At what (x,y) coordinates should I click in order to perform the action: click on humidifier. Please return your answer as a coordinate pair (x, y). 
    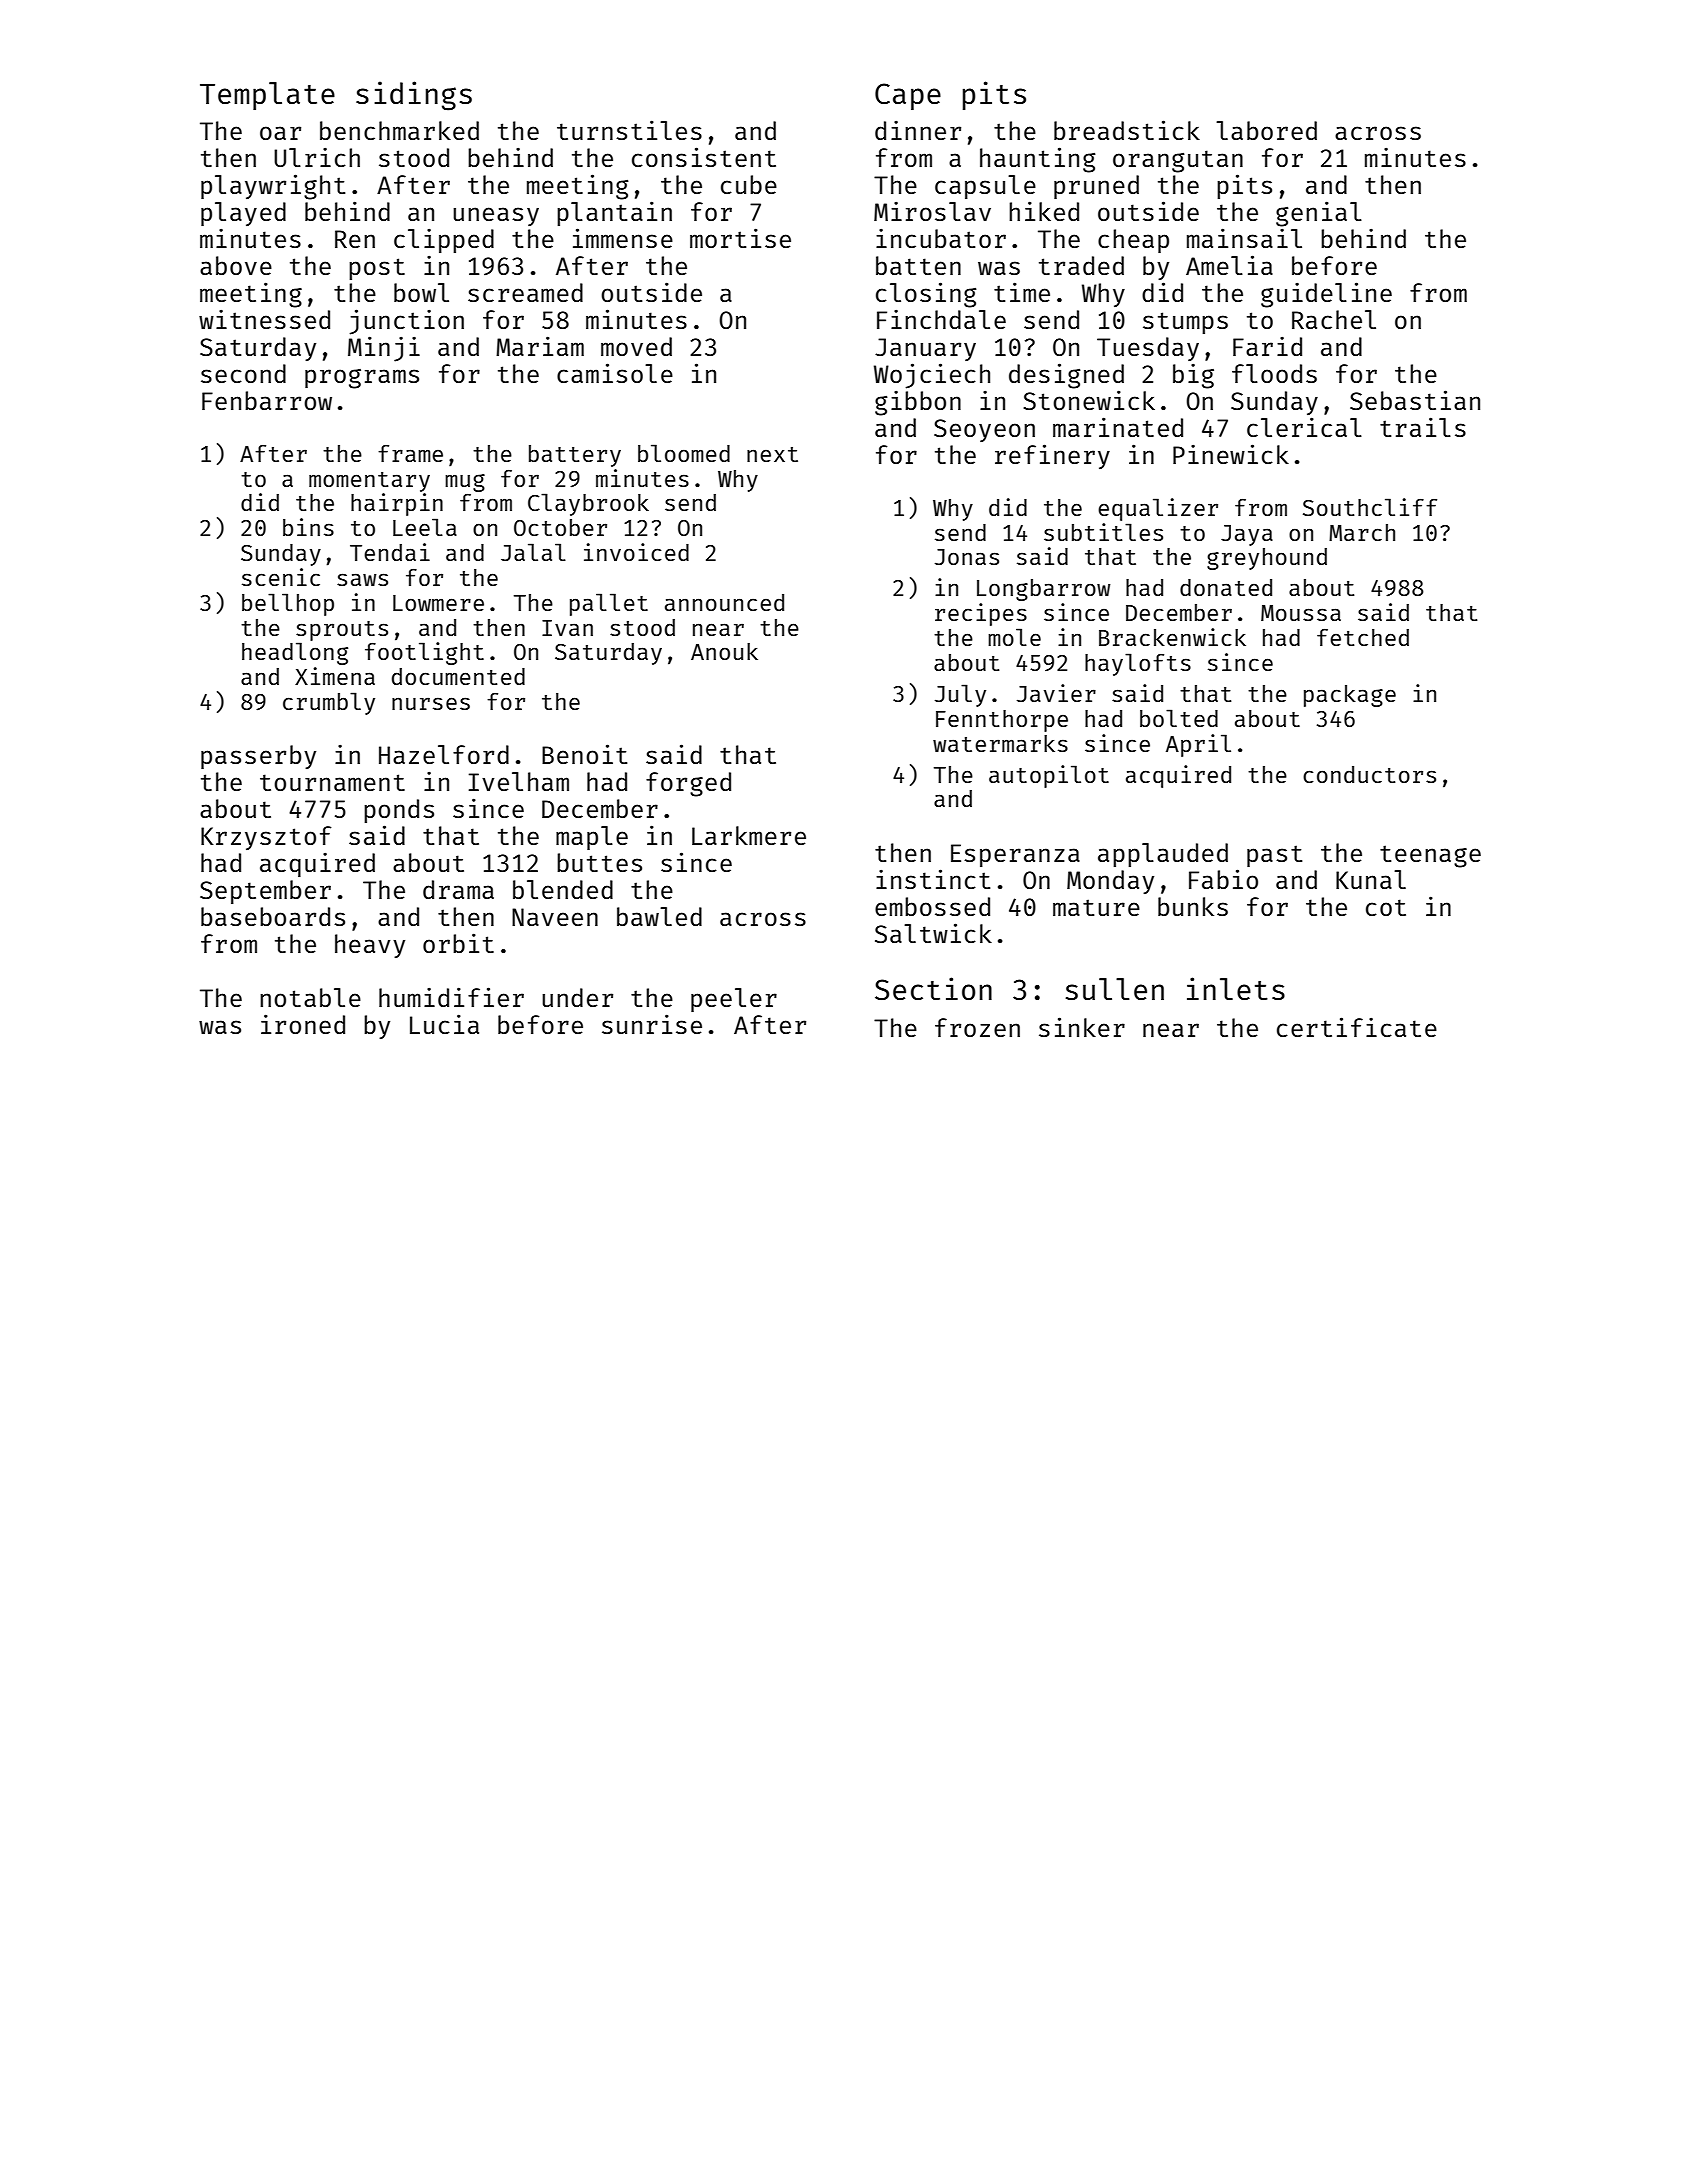
    Looking at the image, I should click on (451, 997).
